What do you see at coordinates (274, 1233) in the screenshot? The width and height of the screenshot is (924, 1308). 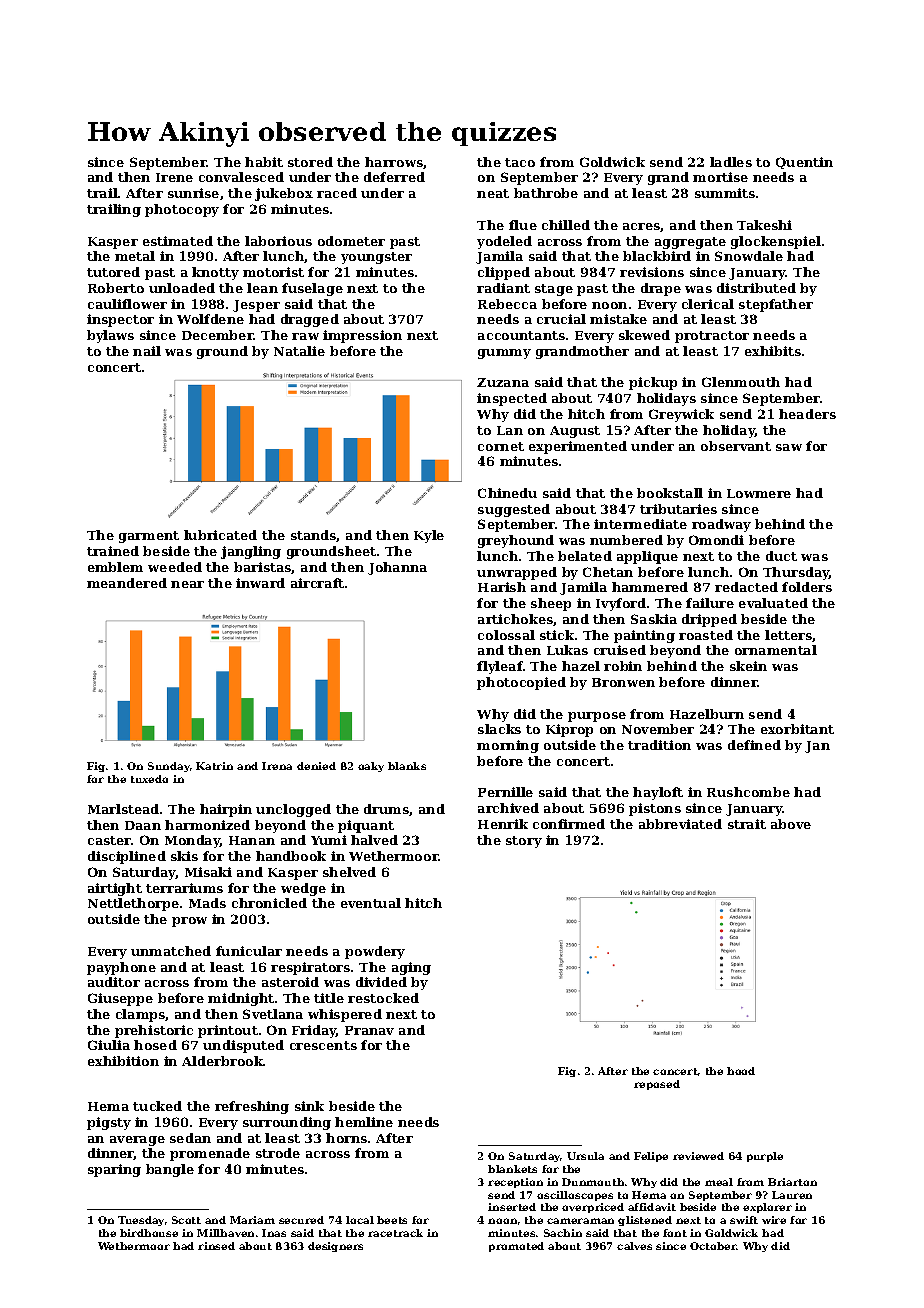 I see `Inas` at bounding box center [274, 1233].
